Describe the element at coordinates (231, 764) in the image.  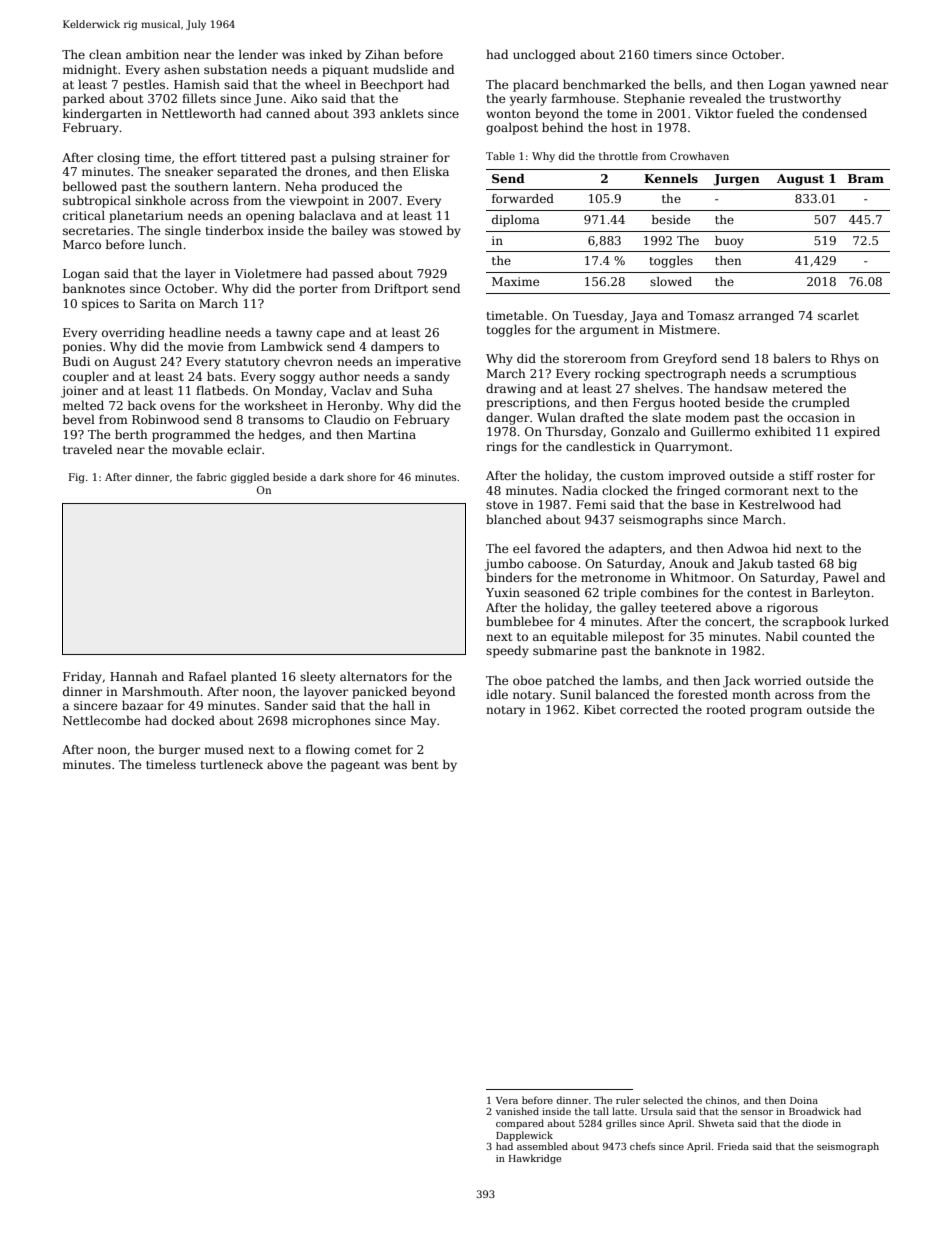
I see `turtleneck` at that location.
